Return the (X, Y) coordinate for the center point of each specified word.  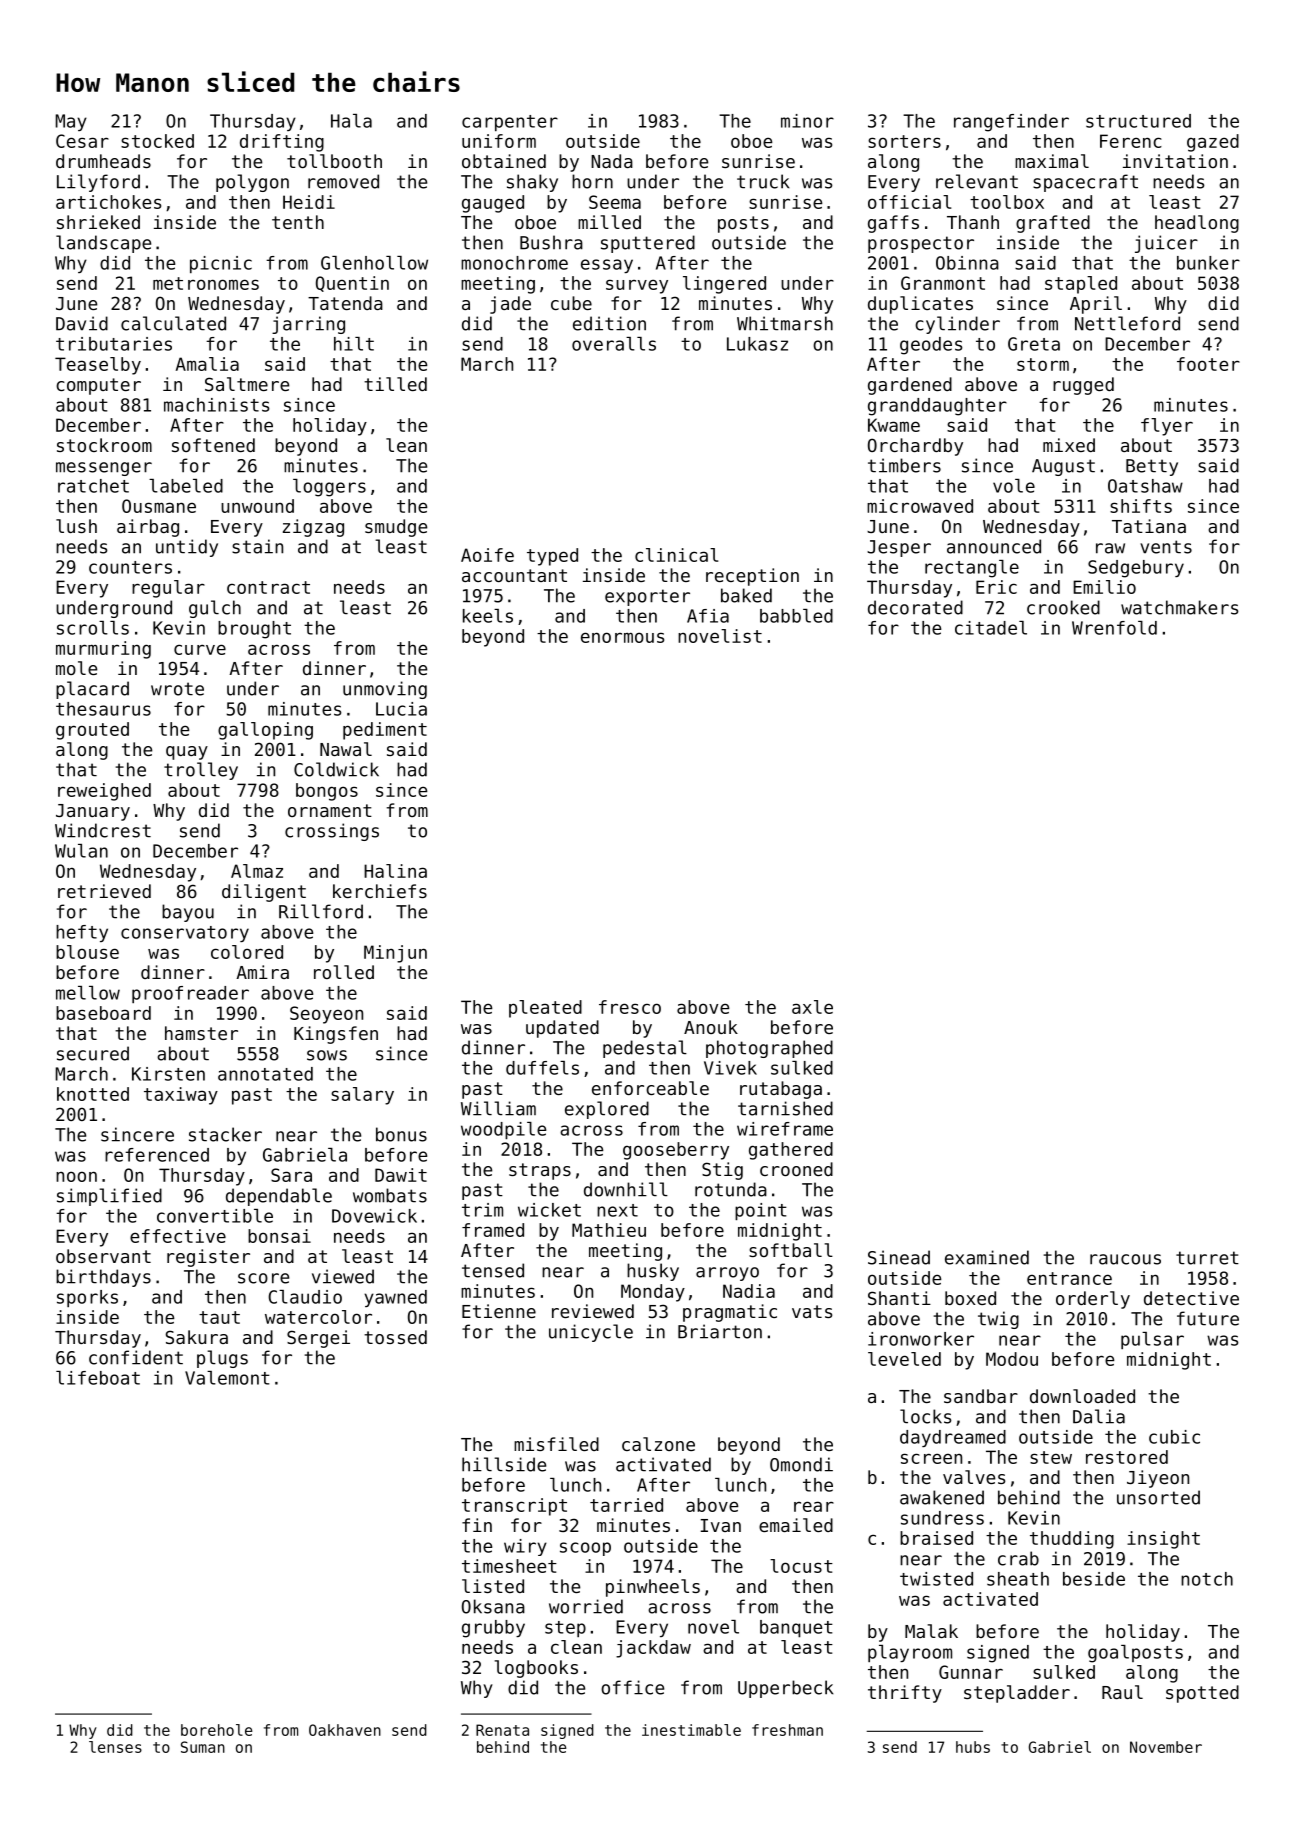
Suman (203, 1747)
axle (812, 1007)
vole (1014, 486)
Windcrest (103, 830)
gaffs (893, 224)
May (71, 122)
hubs (973, 1747)
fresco (630, 1007)
